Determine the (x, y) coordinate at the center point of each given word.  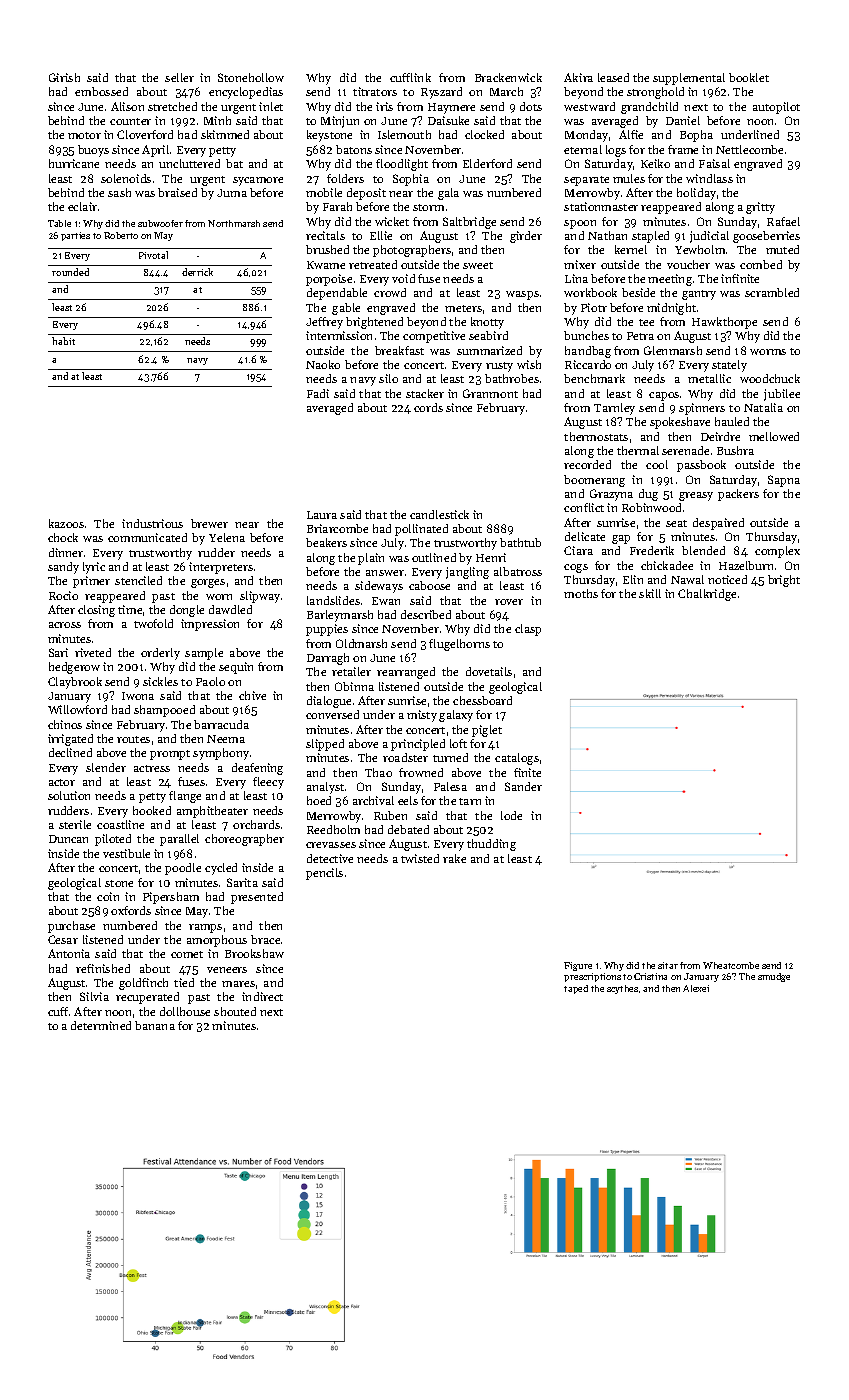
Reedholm (333, 829)
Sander (523, 786)
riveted (93, 652)
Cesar (63, 939)
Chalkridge (707, 595)
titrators (375, 91)
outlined (434, 557)
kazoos (66, 523)
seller (179, 77)
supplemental (689, 79)
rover (509, 602)
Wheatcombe (731, 965)
